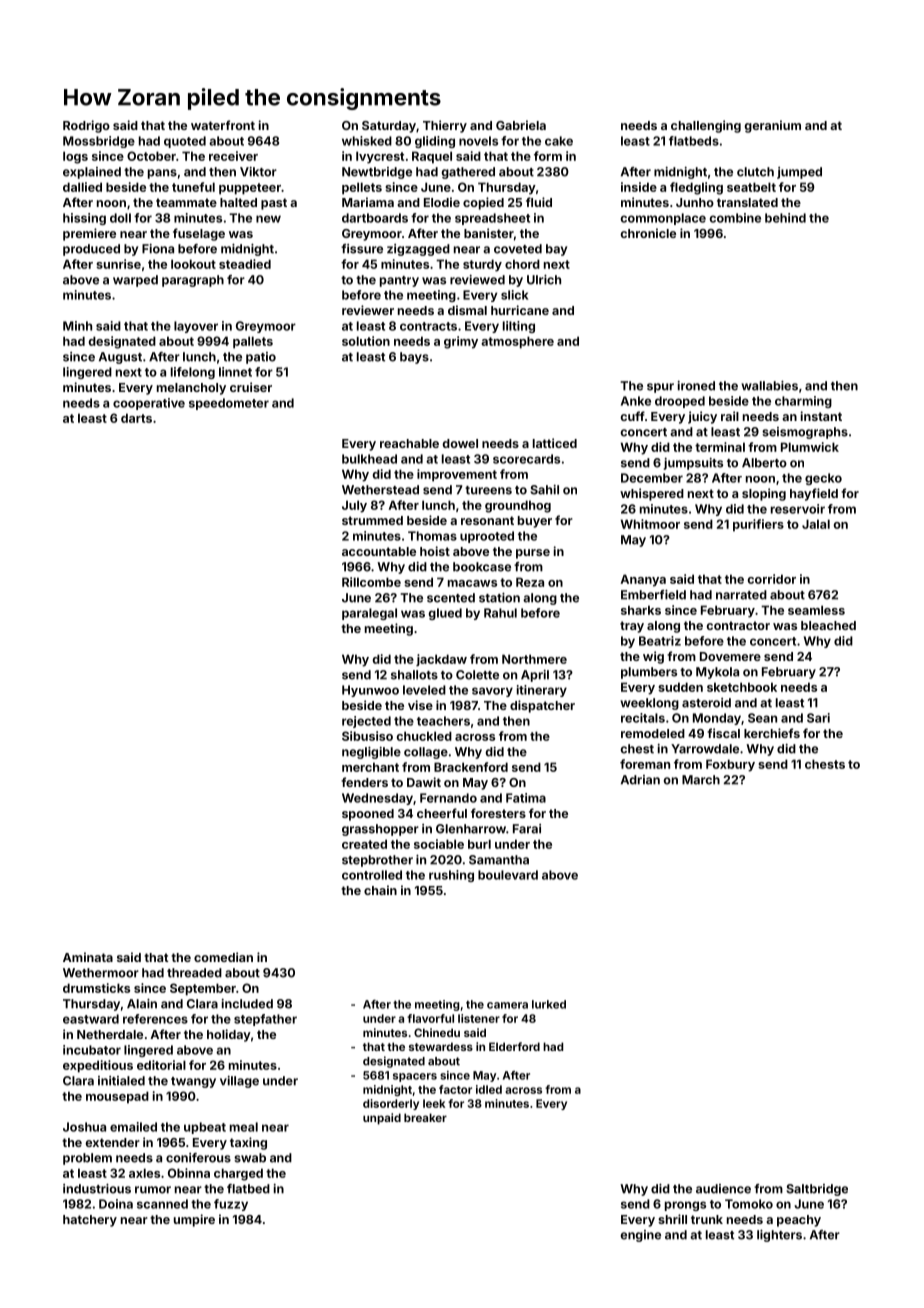 The image size is (924, 1308). I want to click on flavorful, so click(430, 1018).
